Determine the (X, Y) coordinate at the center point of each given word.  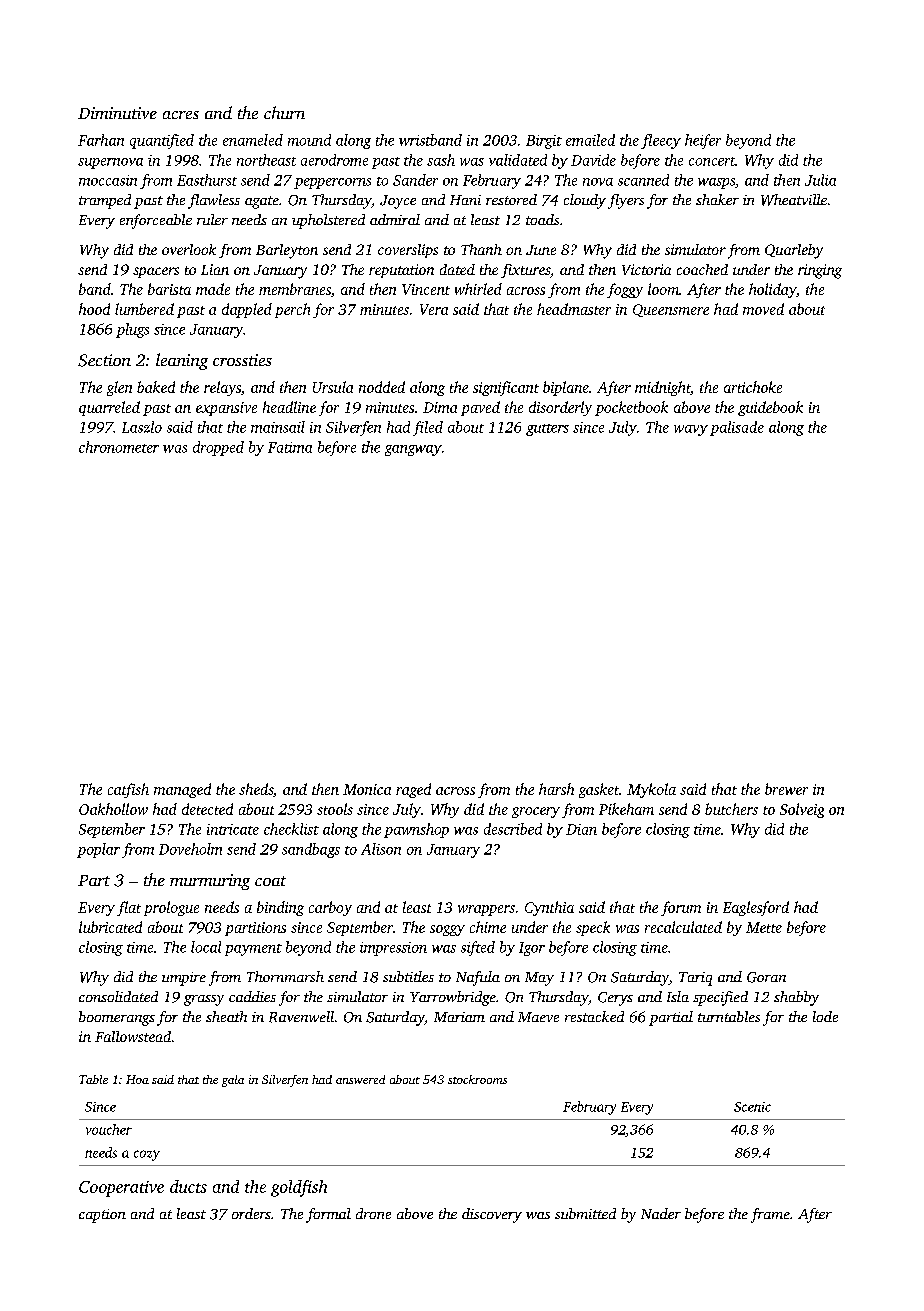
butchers (731, 809)
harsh (556, 789)
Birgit (544, 142)
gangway (413, 450)
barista (169, 289)
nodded (382, 387)
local (206, 947)
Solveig (802, 810)
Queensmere (671, 310)
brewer (786, 789)
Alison (381, 849)
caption (102, 1216)
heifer (703, 141)
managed (182, 790)
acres (181, 115)
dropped (218, 448)
